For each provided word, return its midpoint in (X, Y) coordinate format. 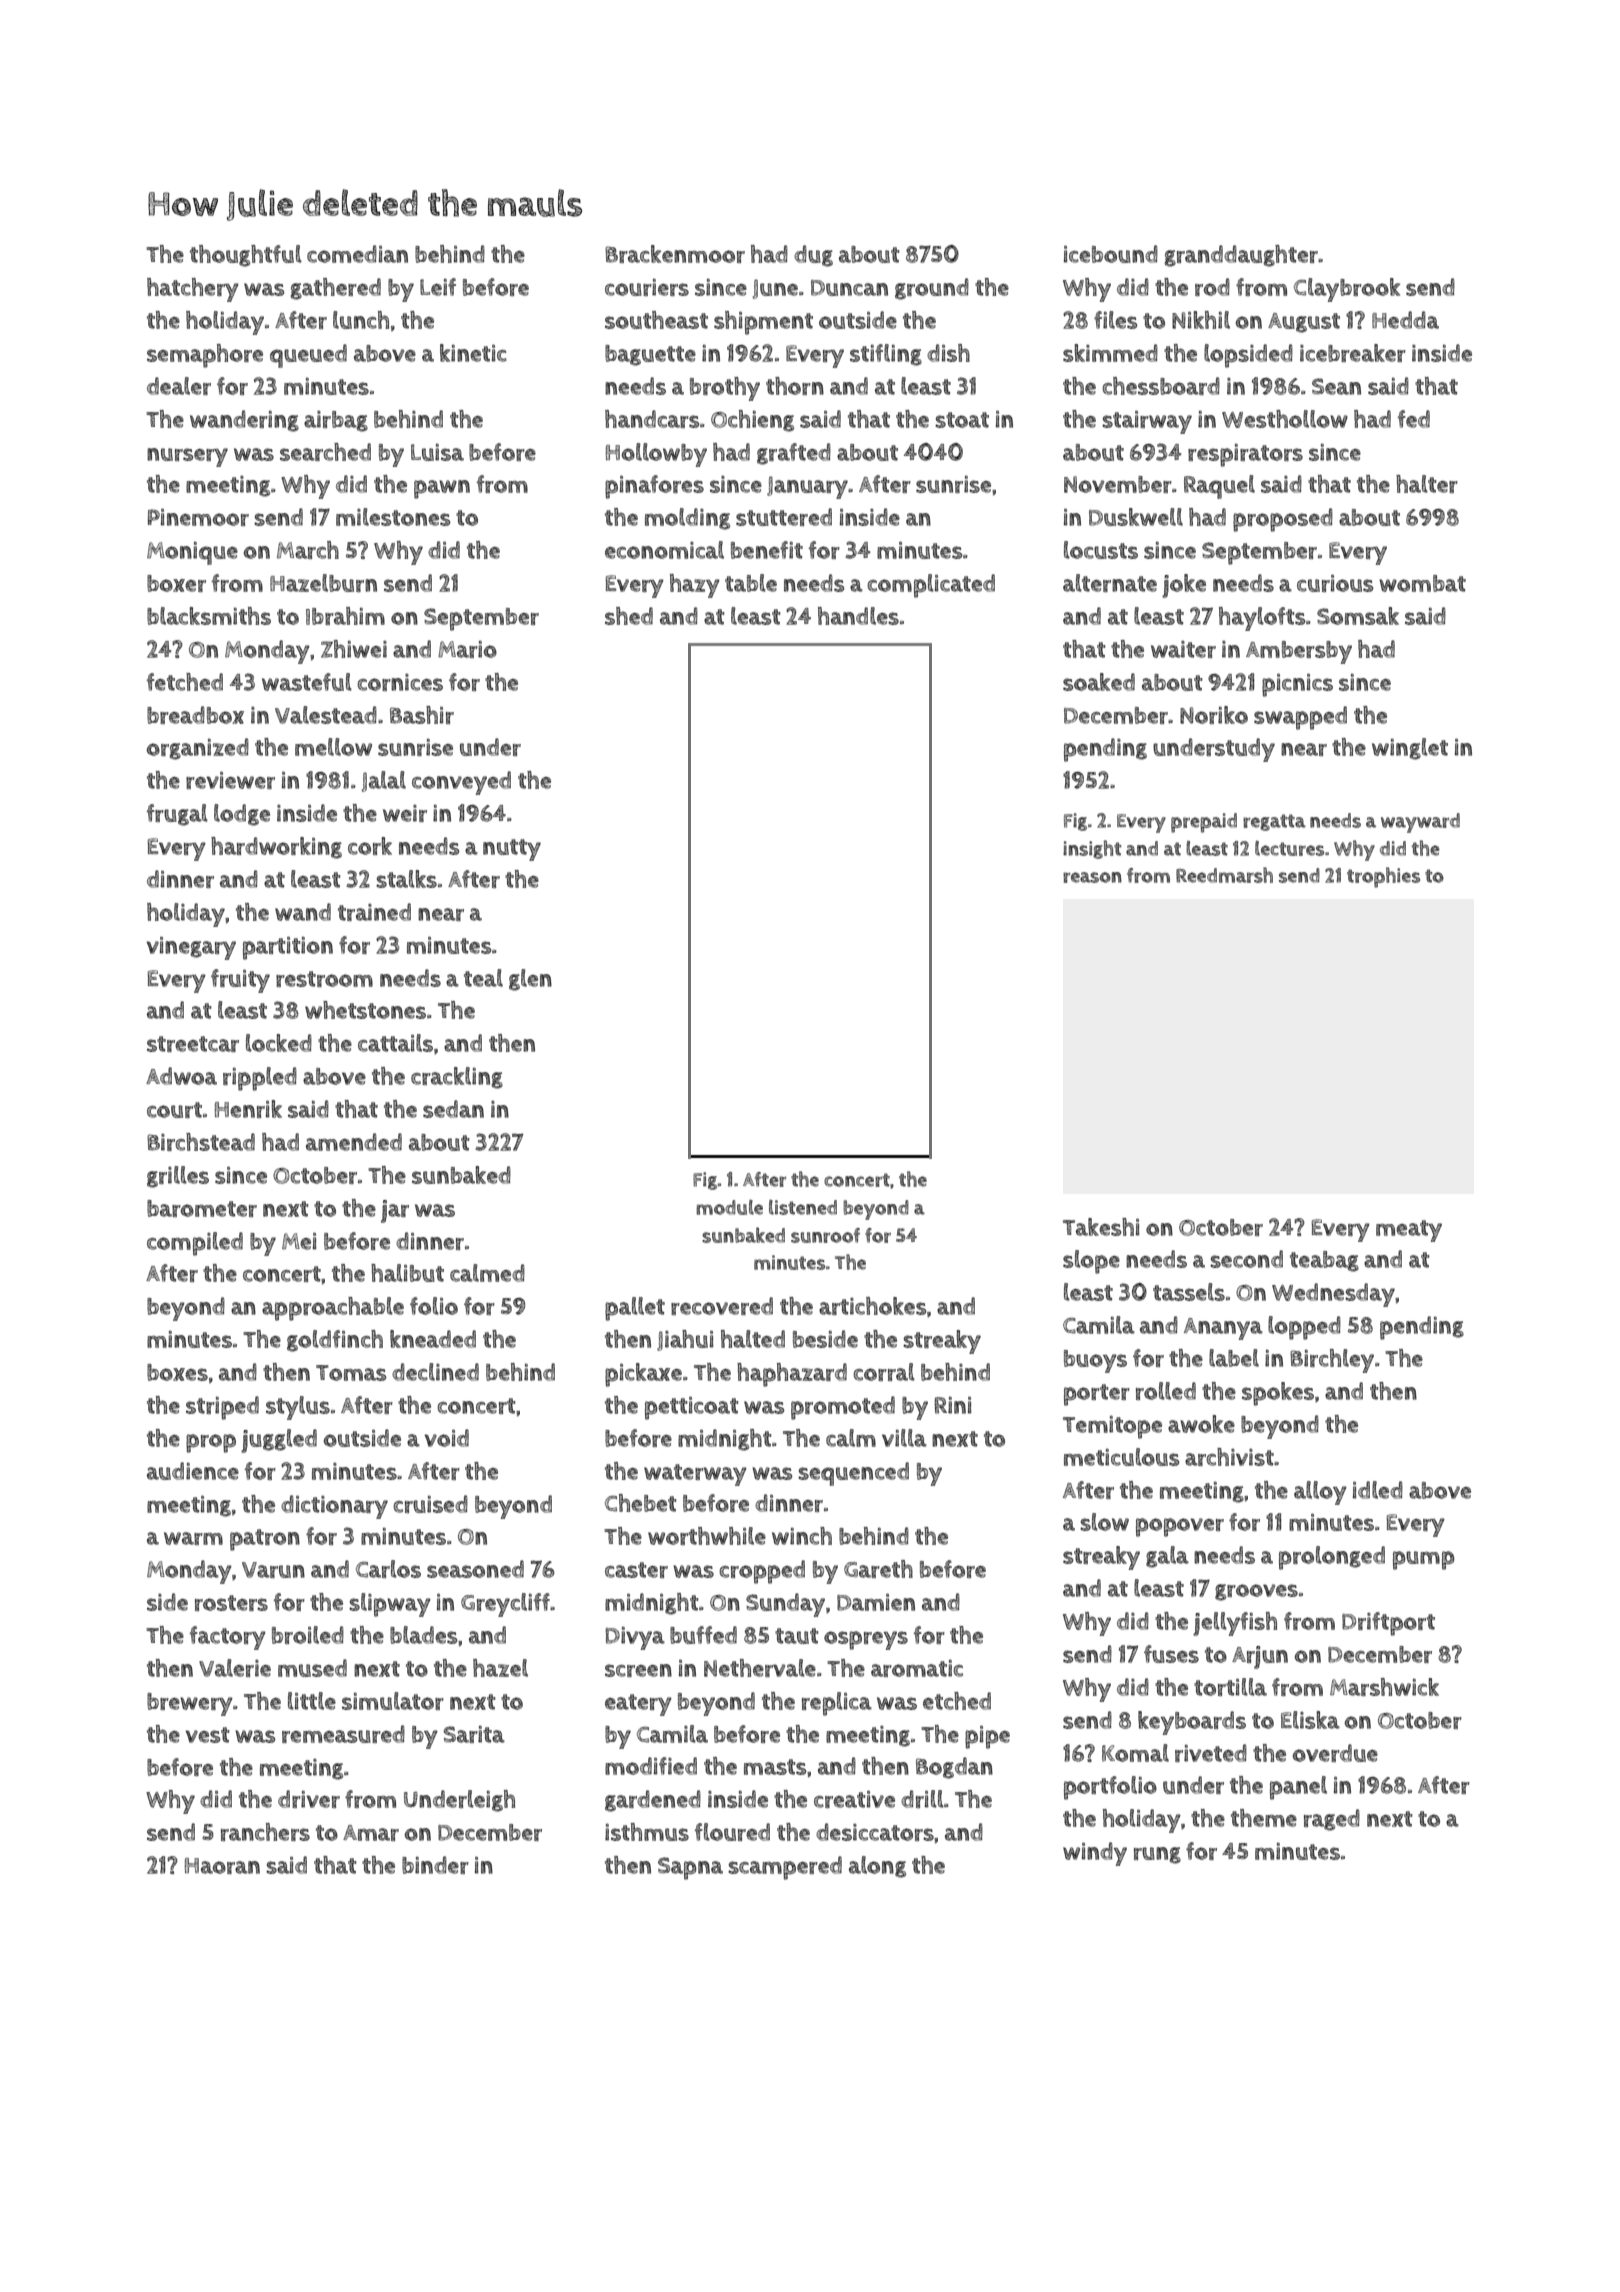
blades (423, 1635)
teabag (1324, 1261)
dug (813, 256)
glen (530, 980)
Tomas (351, 1373)
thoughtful (246, 256)
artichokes (872, 1306)
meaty (1409, 1231)
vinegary (191, 948)
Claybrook (1347, 290)
